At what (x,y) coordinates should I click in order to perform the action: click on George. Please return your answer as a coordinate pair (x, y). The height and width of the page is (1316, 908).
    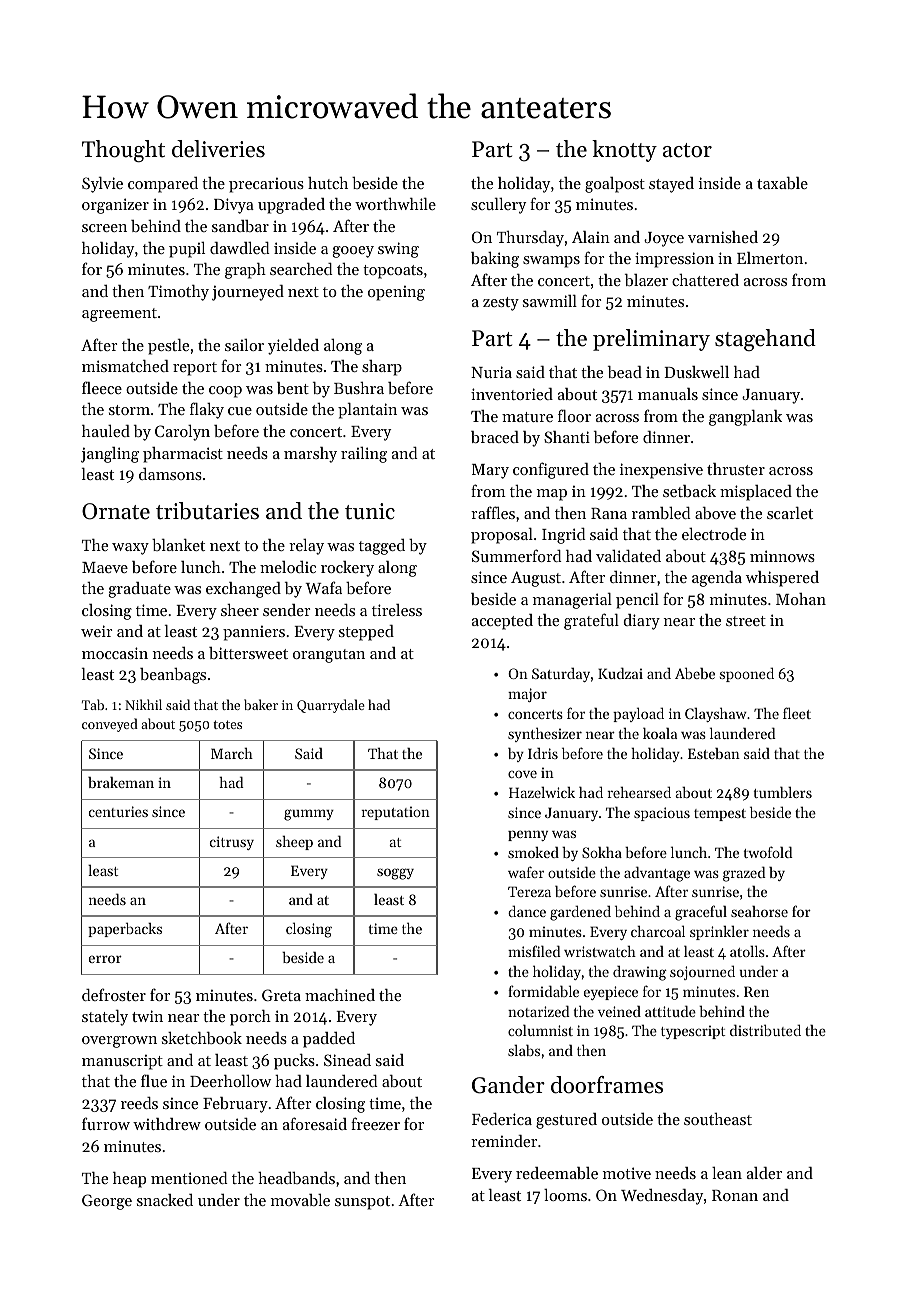
    Looking at the image, I should click on (107, 1202).
